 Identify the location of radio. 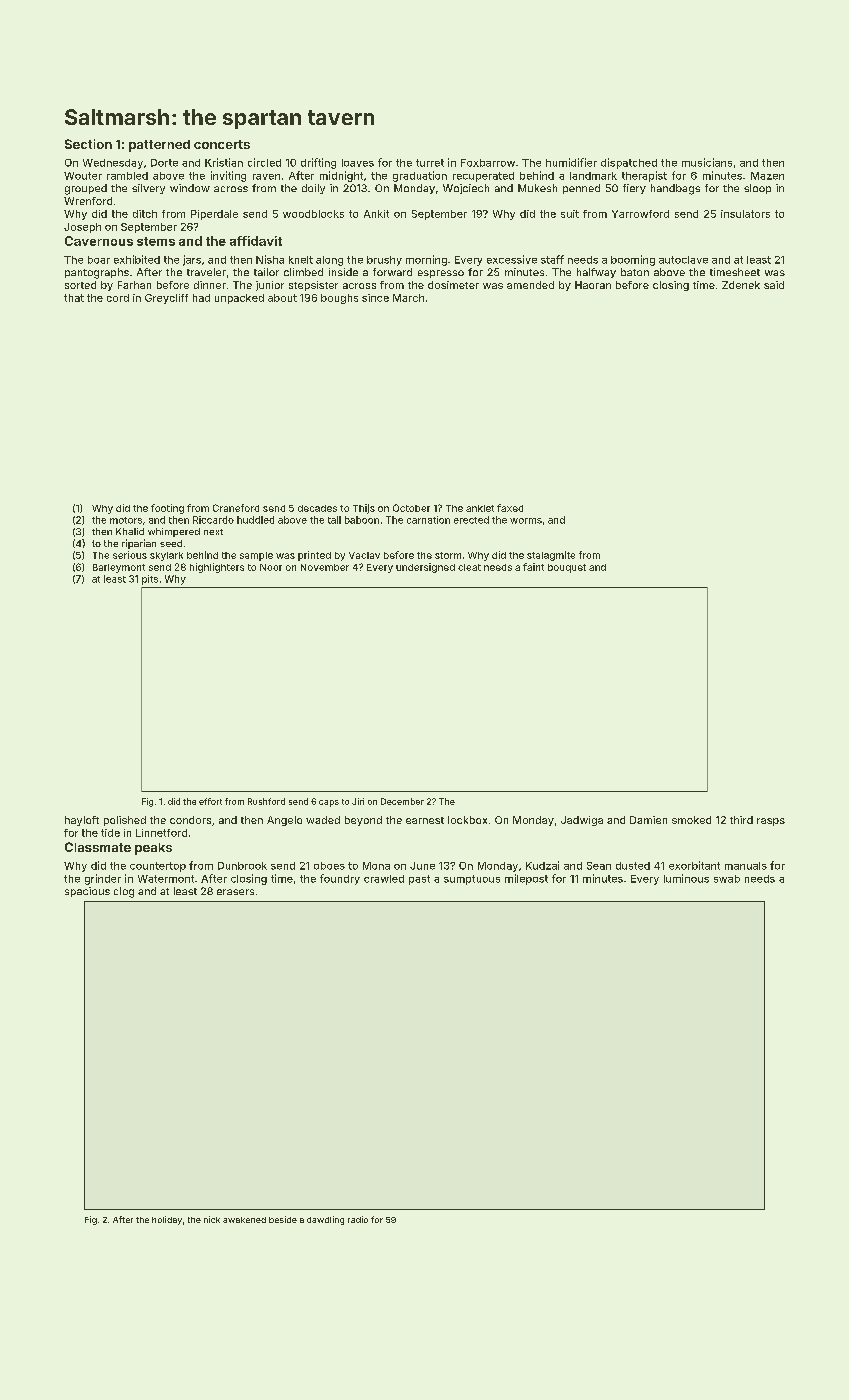
(358, 1219).
